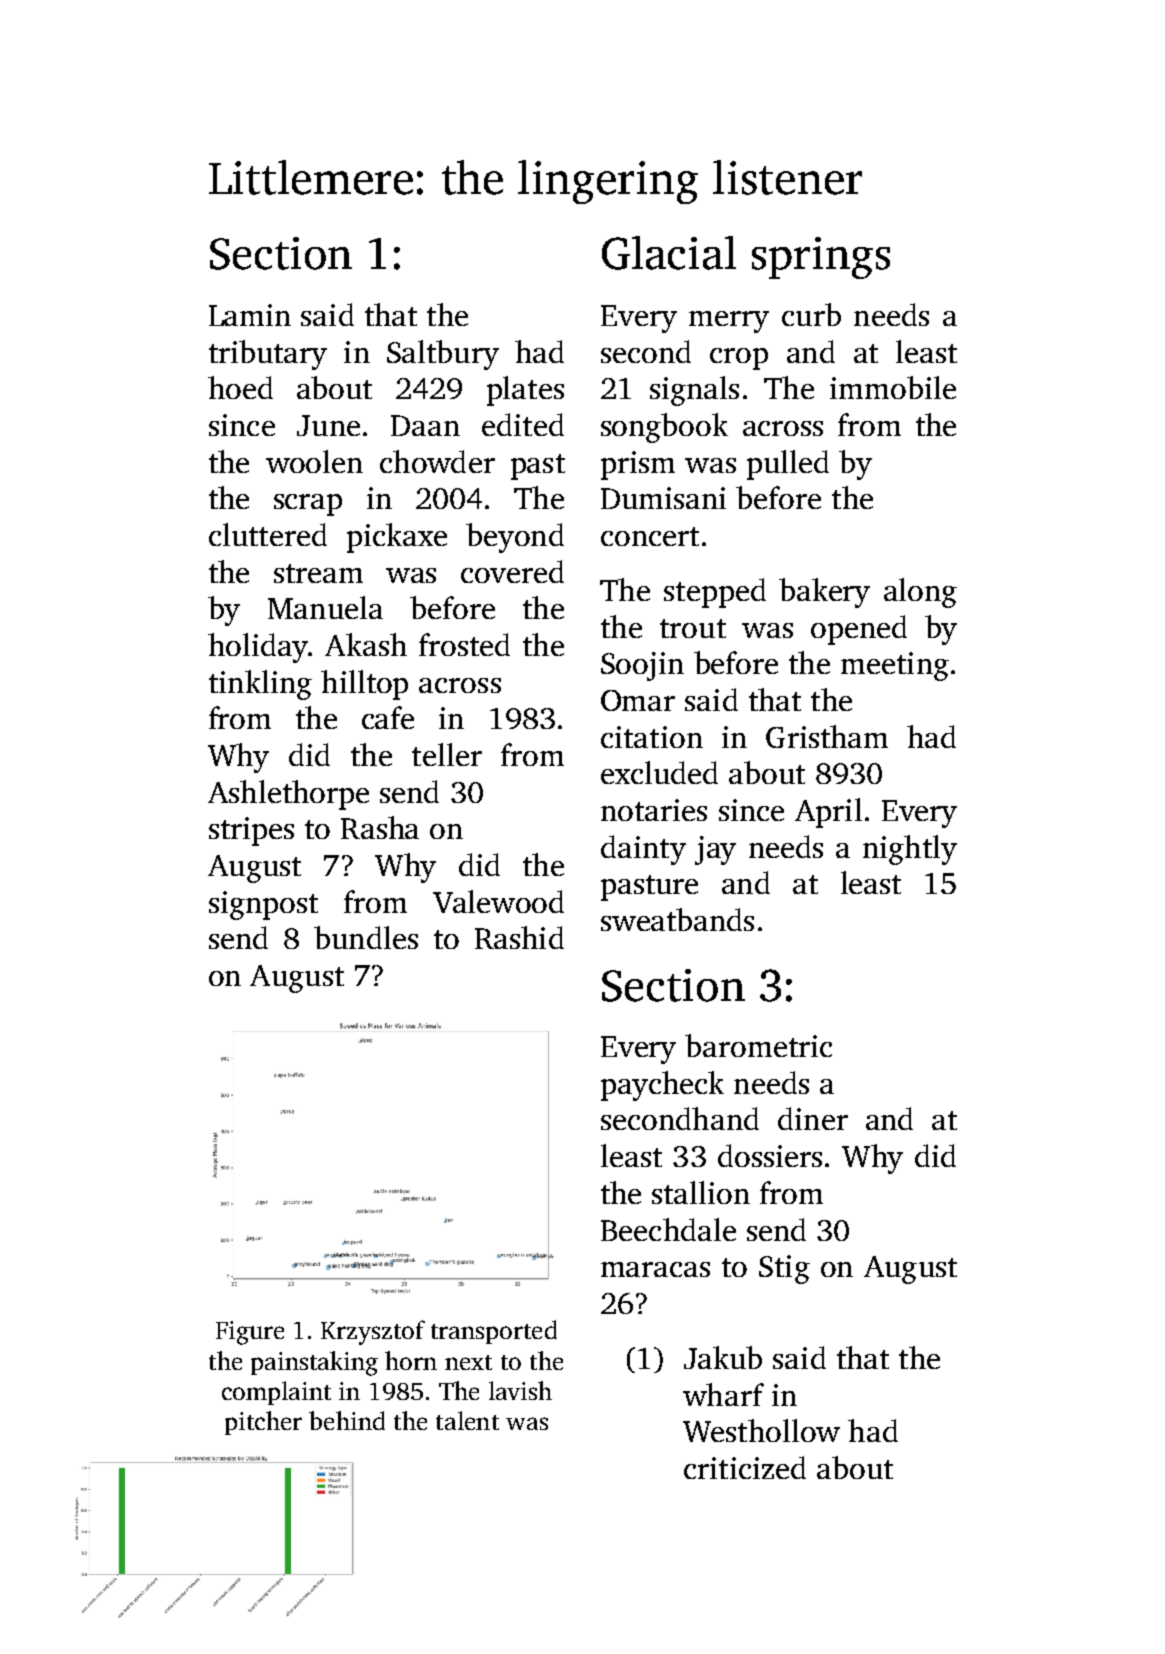  Describe the element at coordinates (821, 258) in the document. I see `springs` at that location.
